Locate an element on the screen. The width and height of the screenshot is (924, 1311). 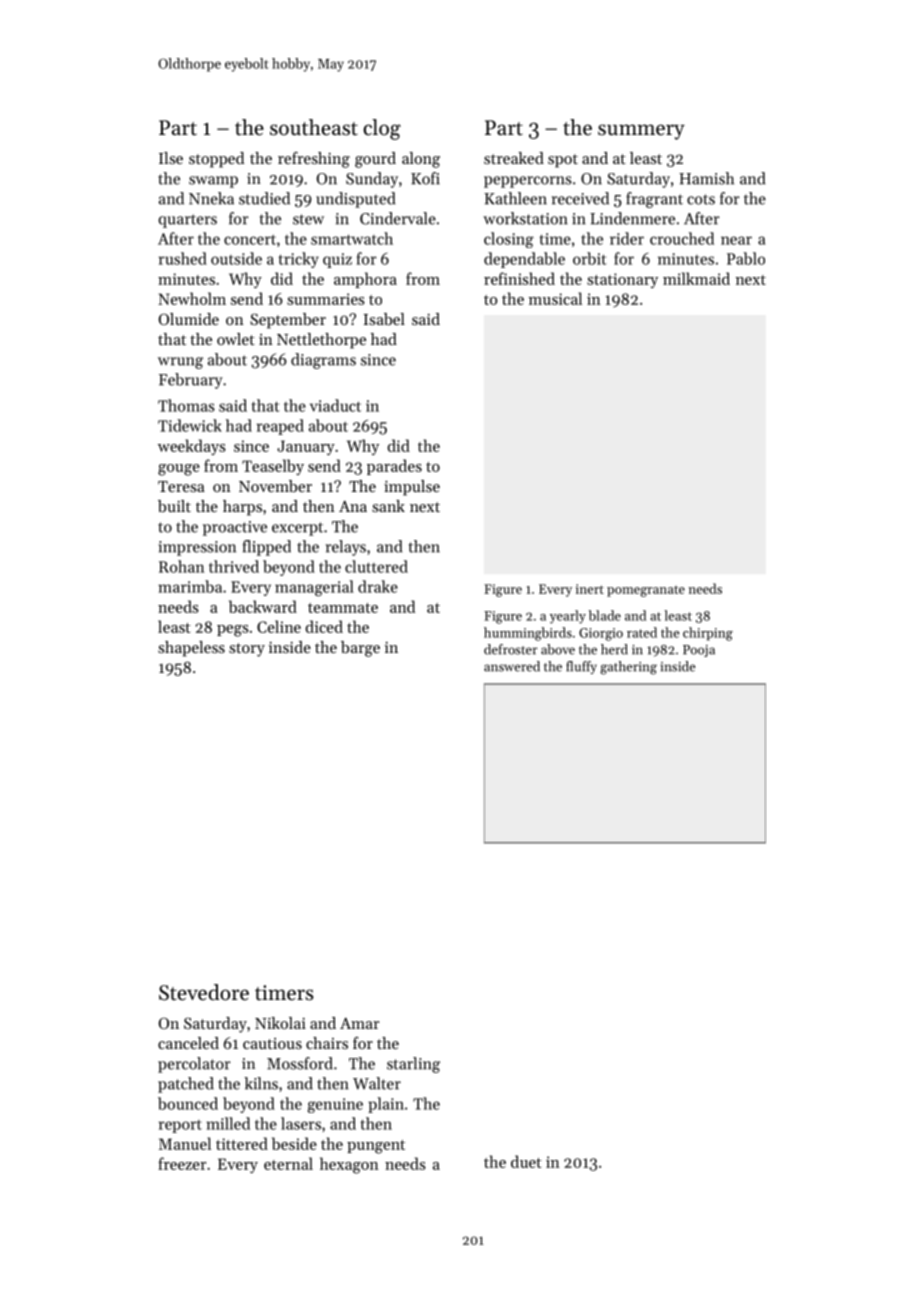
musical is located at coordinates (555, 298).
